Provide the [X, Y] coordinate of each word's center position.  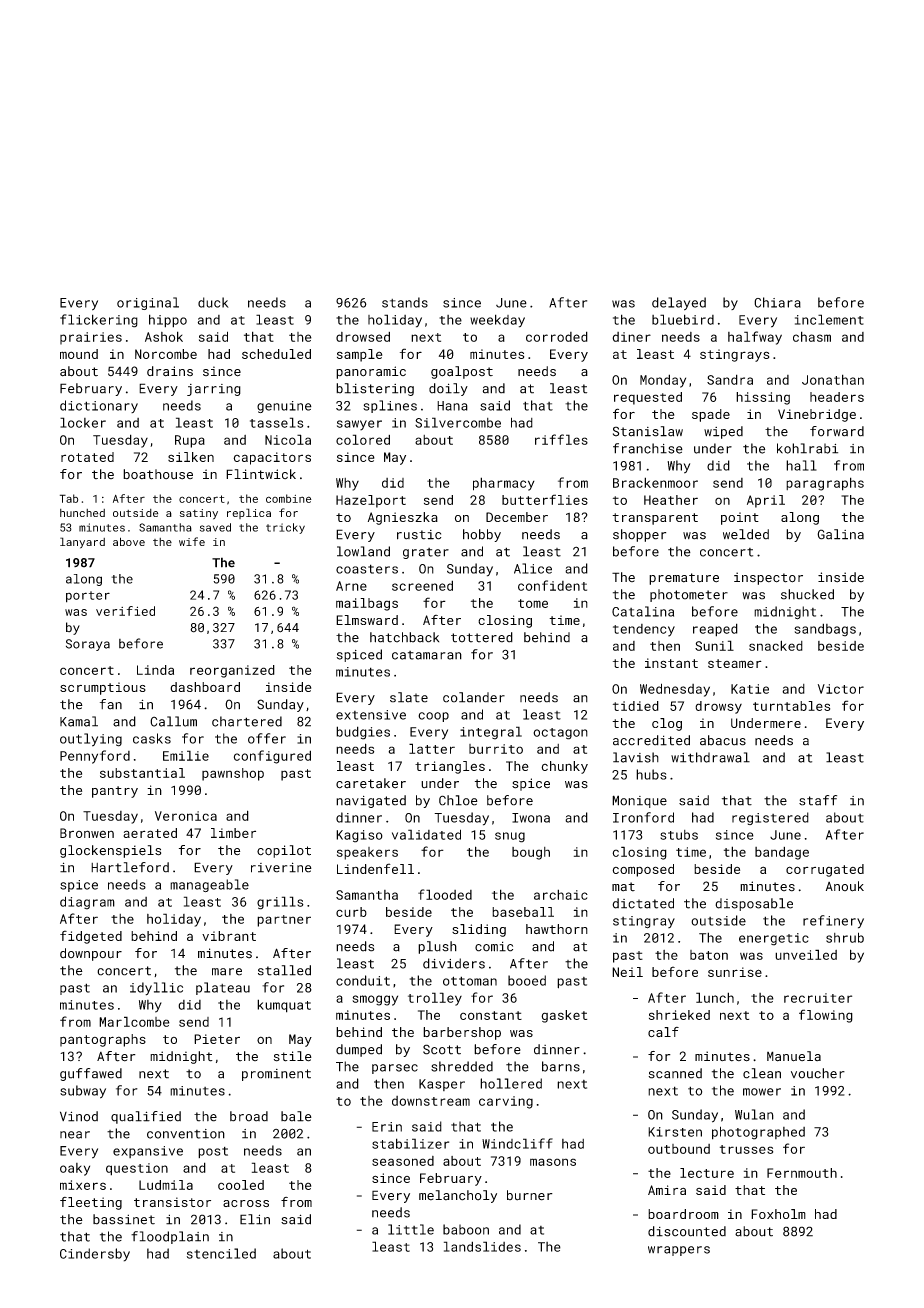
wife [192, 541]
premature [684, 579]
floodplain [170, 1237]
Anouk [845, 886]
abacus [723, 740]
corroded [557, 336]
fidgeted [91, 937]
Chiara [777, 302]
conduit [363, 980]
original [148, 303]
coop [433, 717]
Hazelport [371, 501]
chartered [247, 721]
